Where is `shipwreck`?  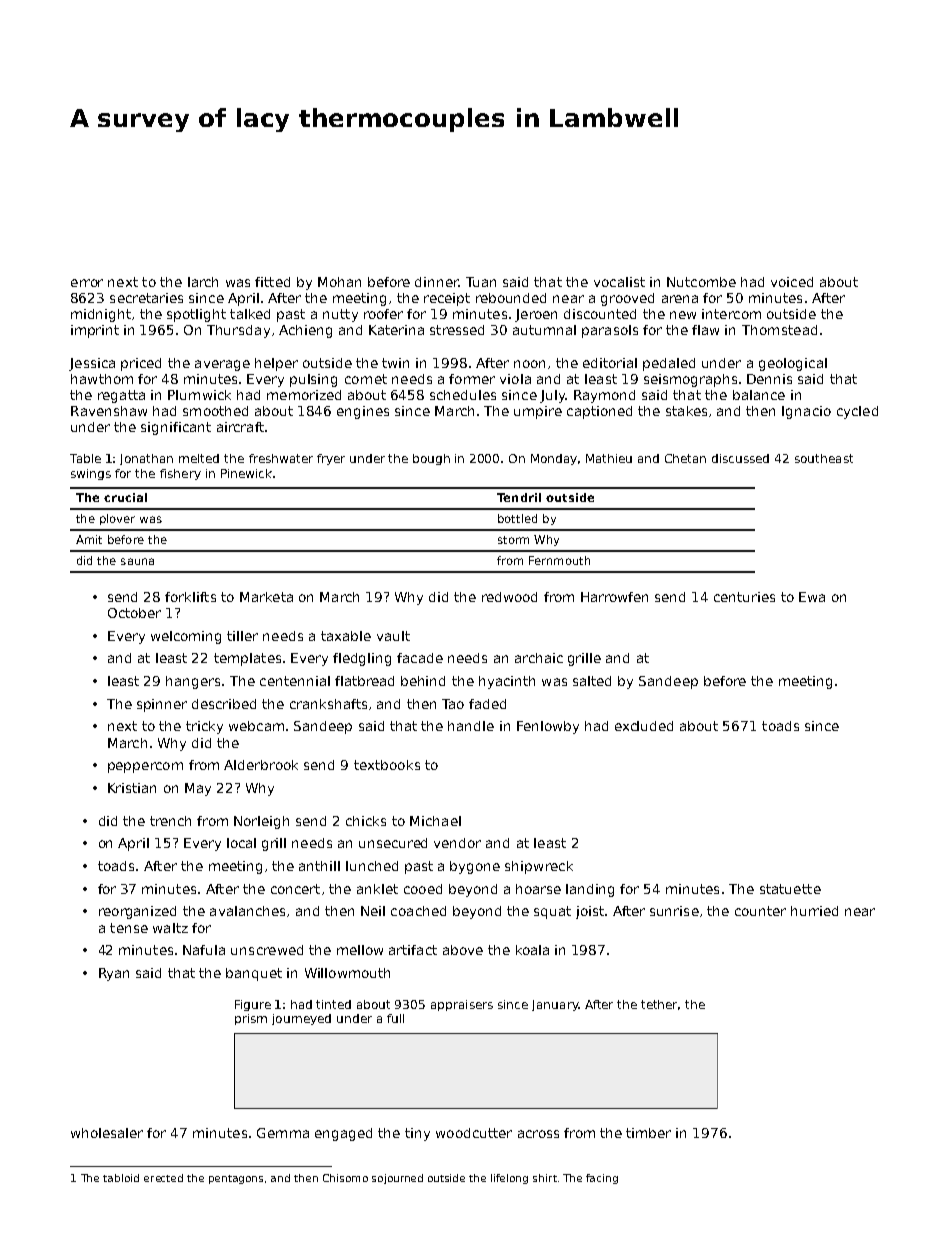
shipwreck is located at coordinates (539, 867).
